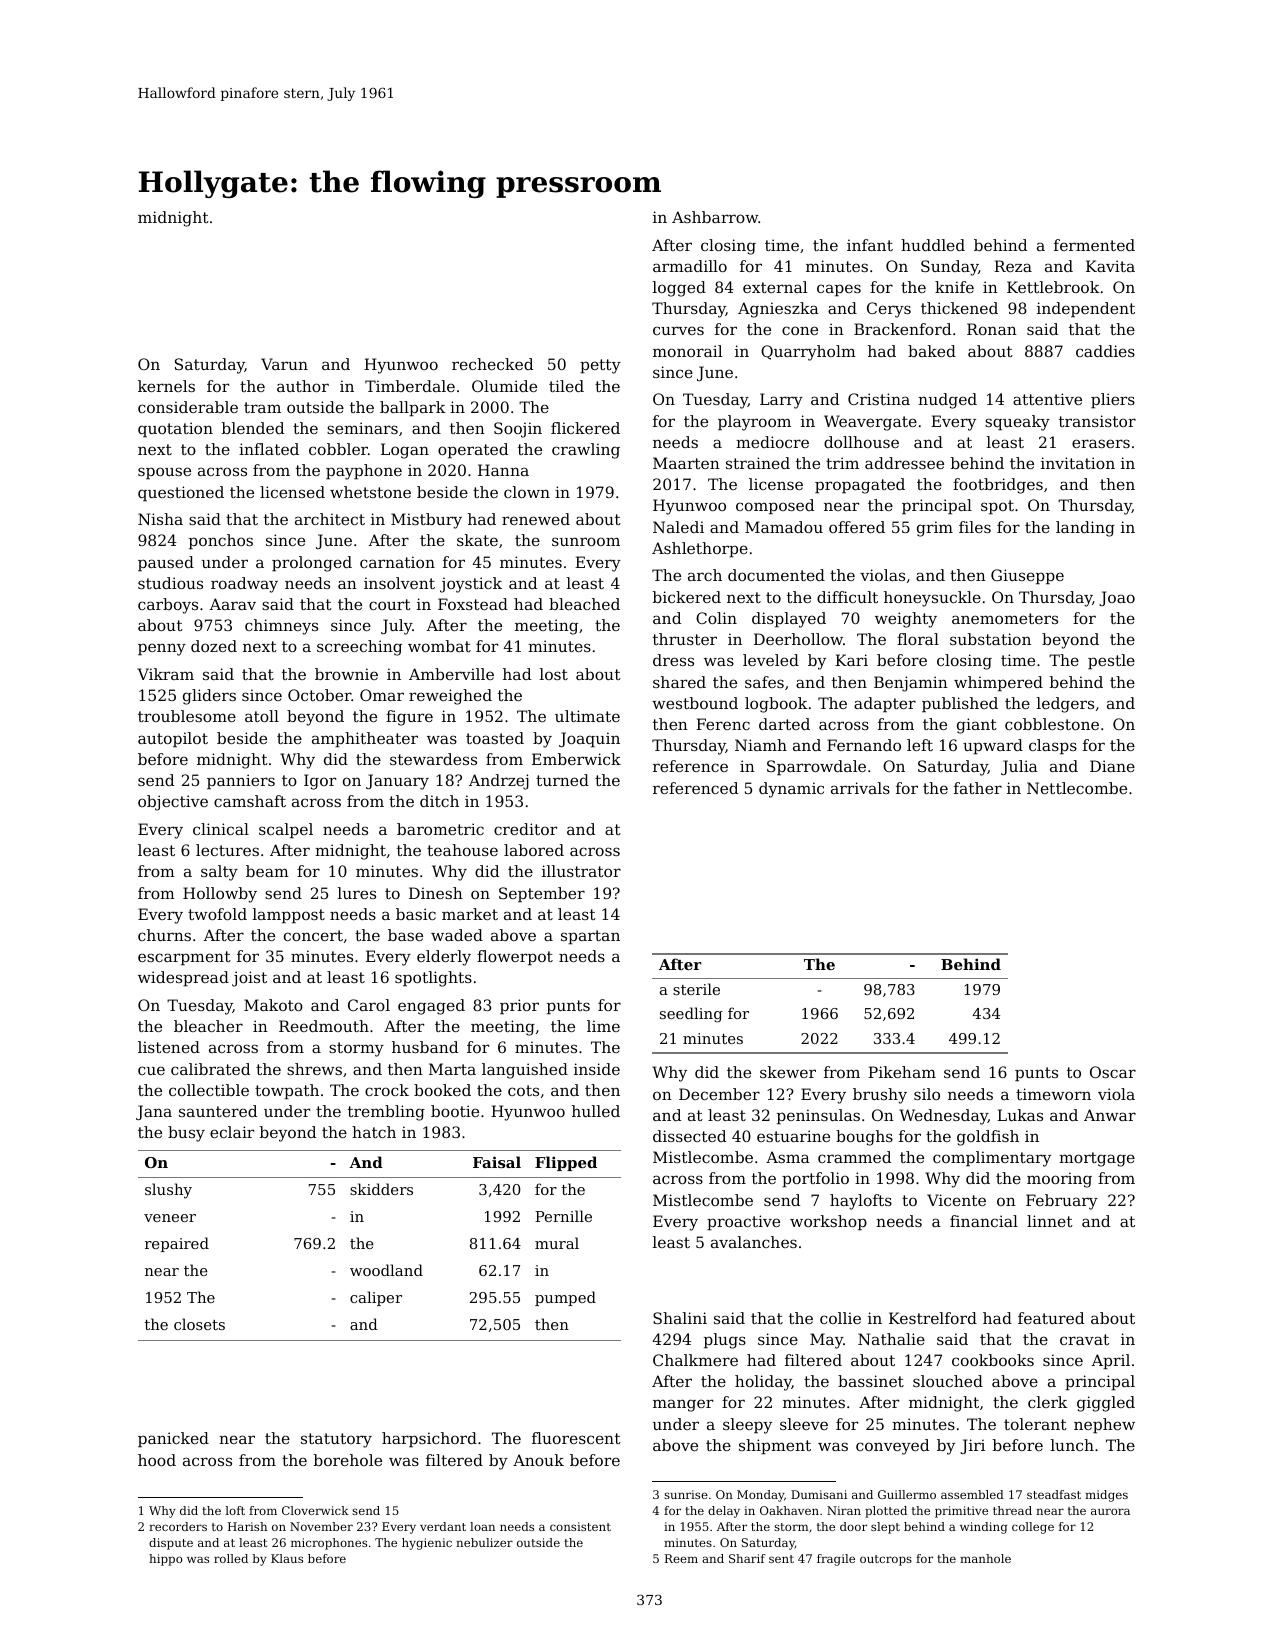  I want to click on Igor, so click(320, 782).
